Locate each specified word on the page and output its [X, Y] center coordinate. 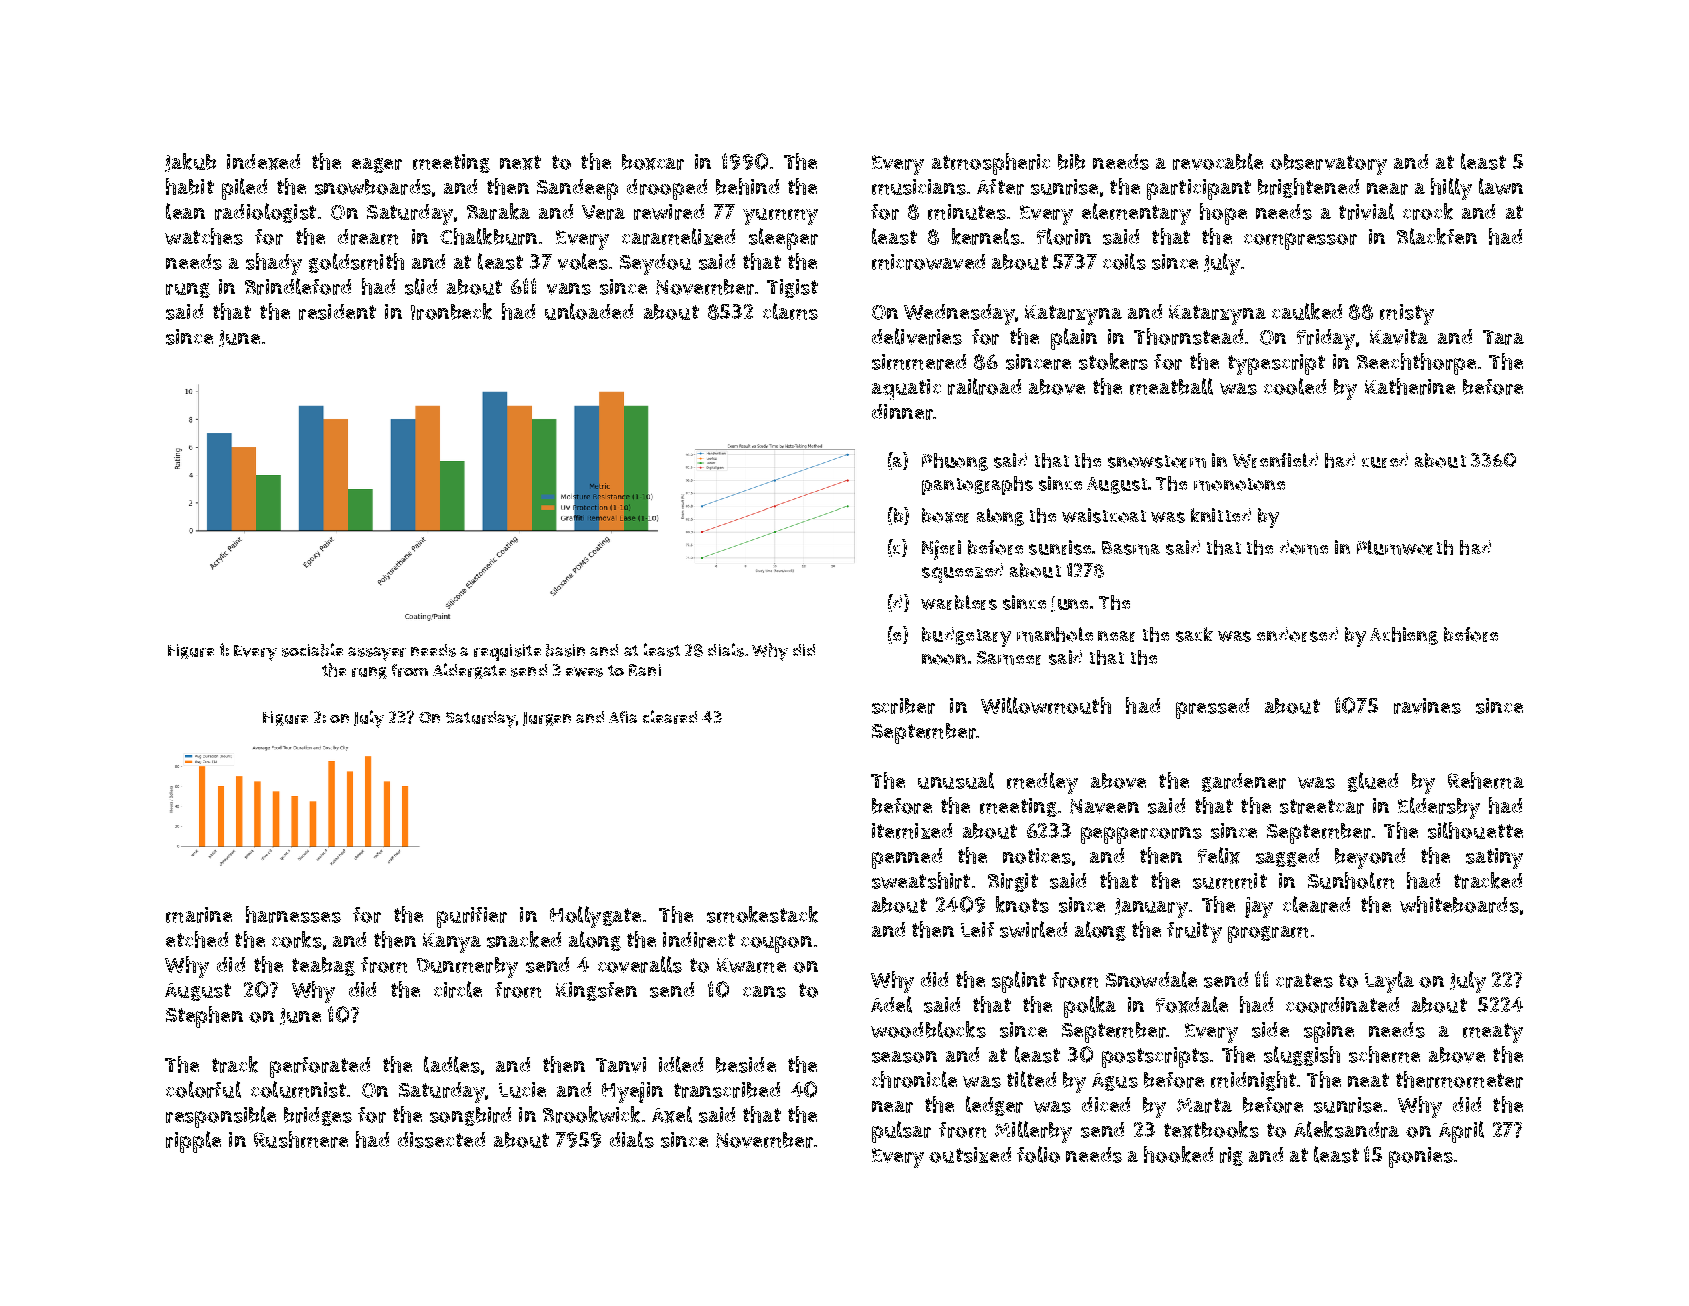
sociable [312, 650]
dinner [902, 412]
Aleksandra [1346, 1129]
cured [1385, 460]
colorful [203, 1089]
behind [747, 186]
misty [1407, 314]
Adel [891, 1004]
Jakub [190, 162]
